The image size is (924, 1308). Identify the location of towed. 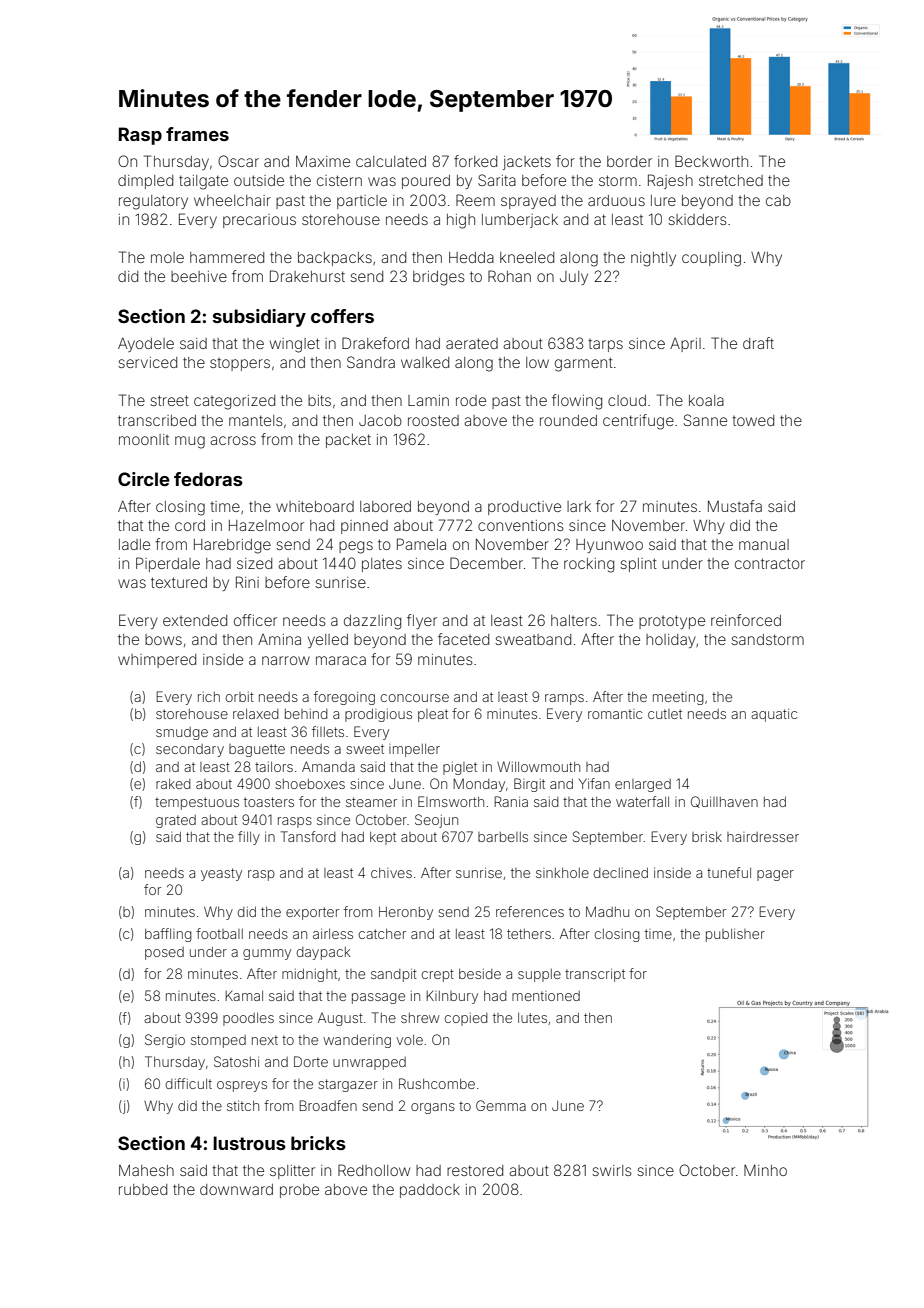
(753, 420).
